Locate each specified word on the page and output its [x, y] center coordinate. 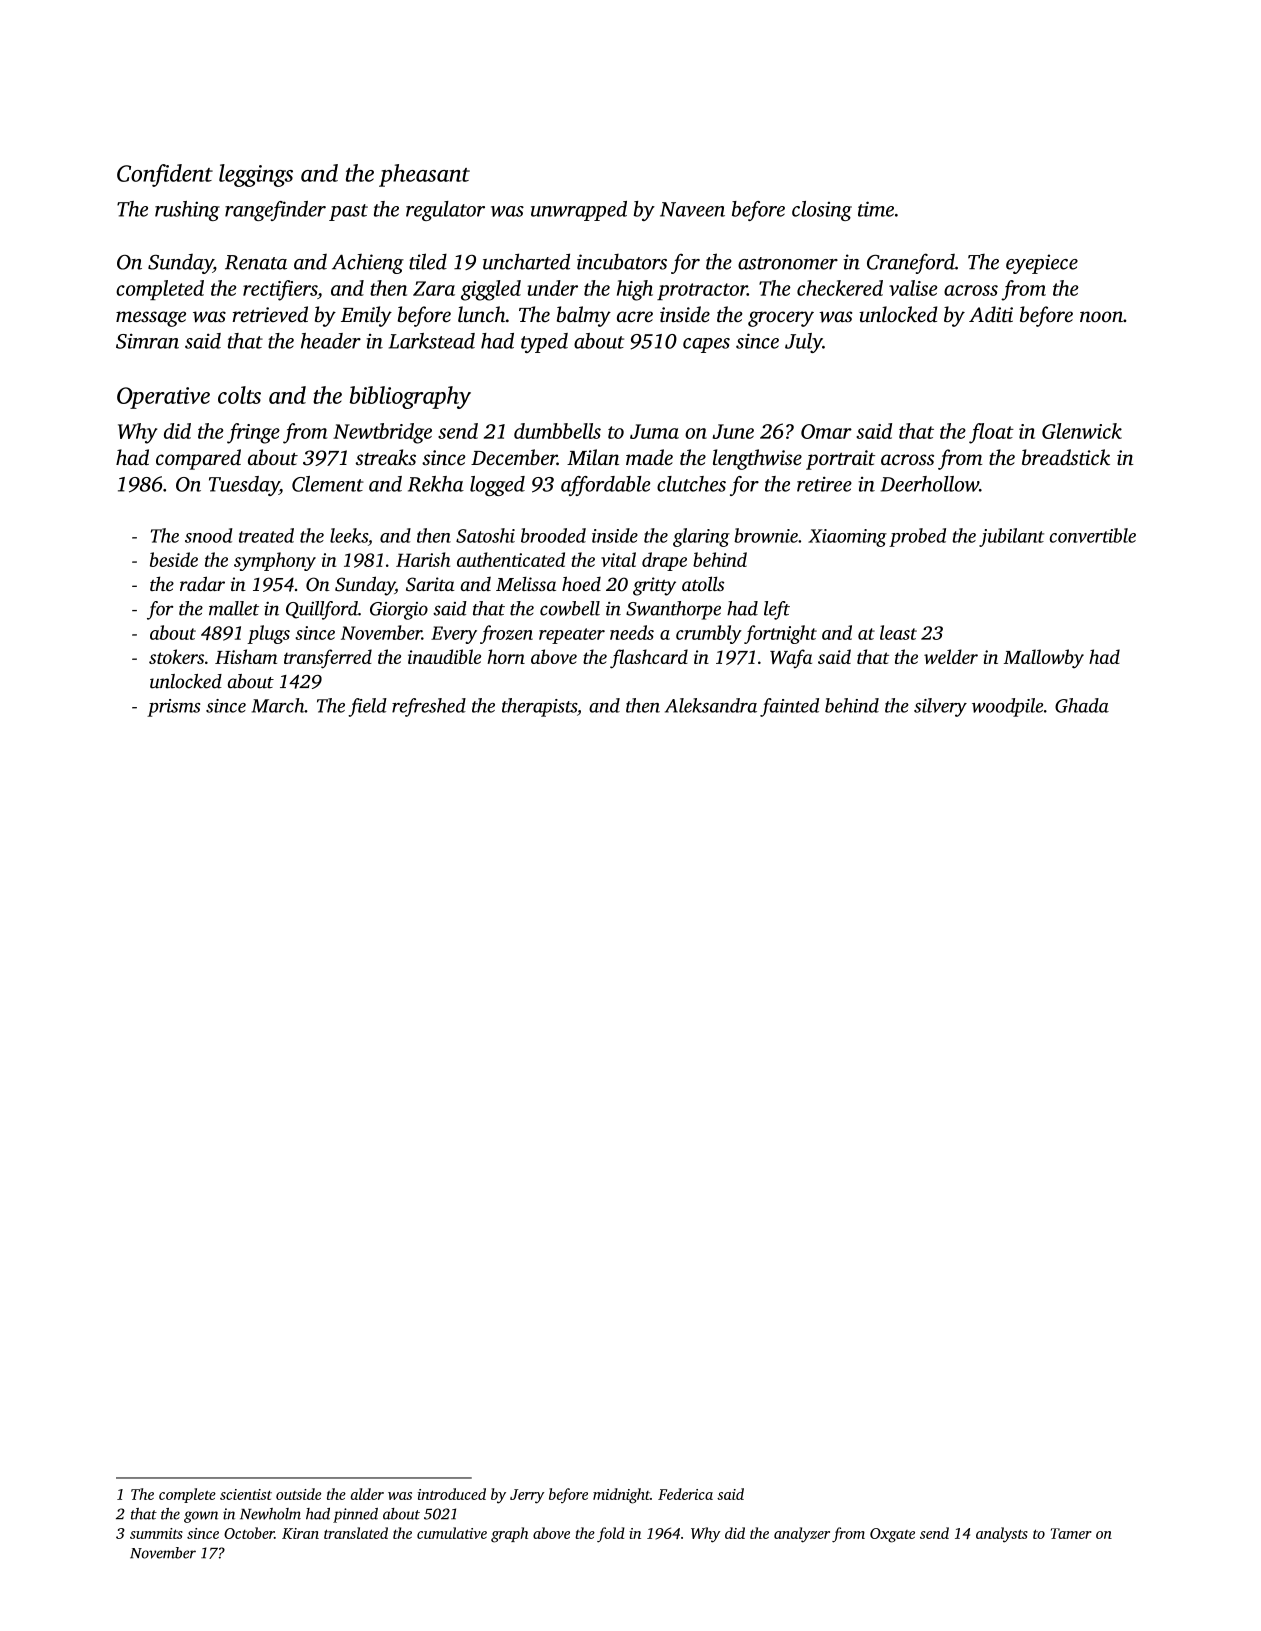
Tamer [1071, 1533]
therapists [539, 707]
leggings [256, 175]
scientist [246, 1494]
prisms [173, 708]
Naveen [692, 209]
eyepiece [1042, 264]
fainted [789, 707]
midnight [621, 1496]
